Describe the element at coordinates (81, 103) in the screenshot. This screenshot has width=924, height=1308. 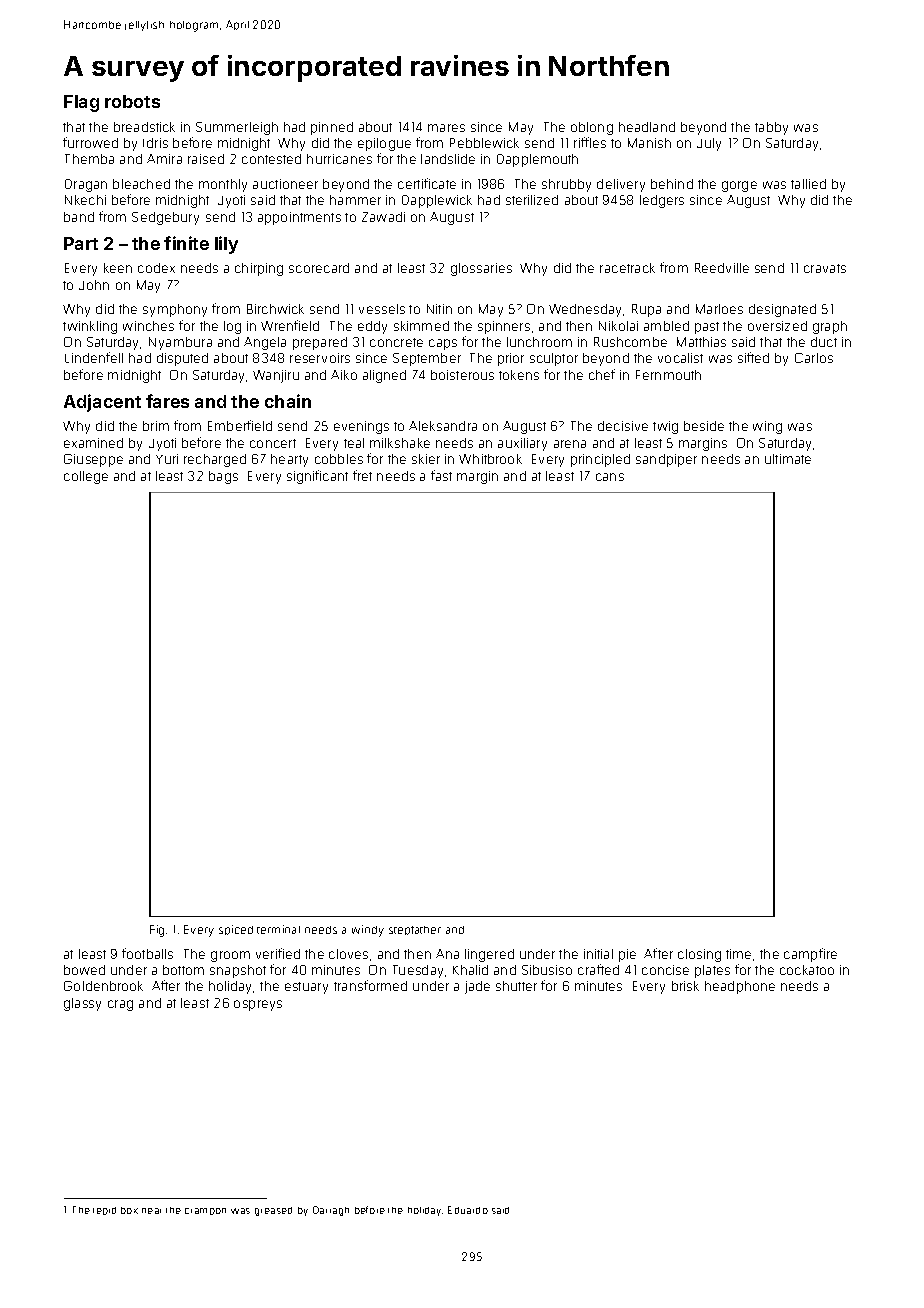
I see `Flag` at that location.
